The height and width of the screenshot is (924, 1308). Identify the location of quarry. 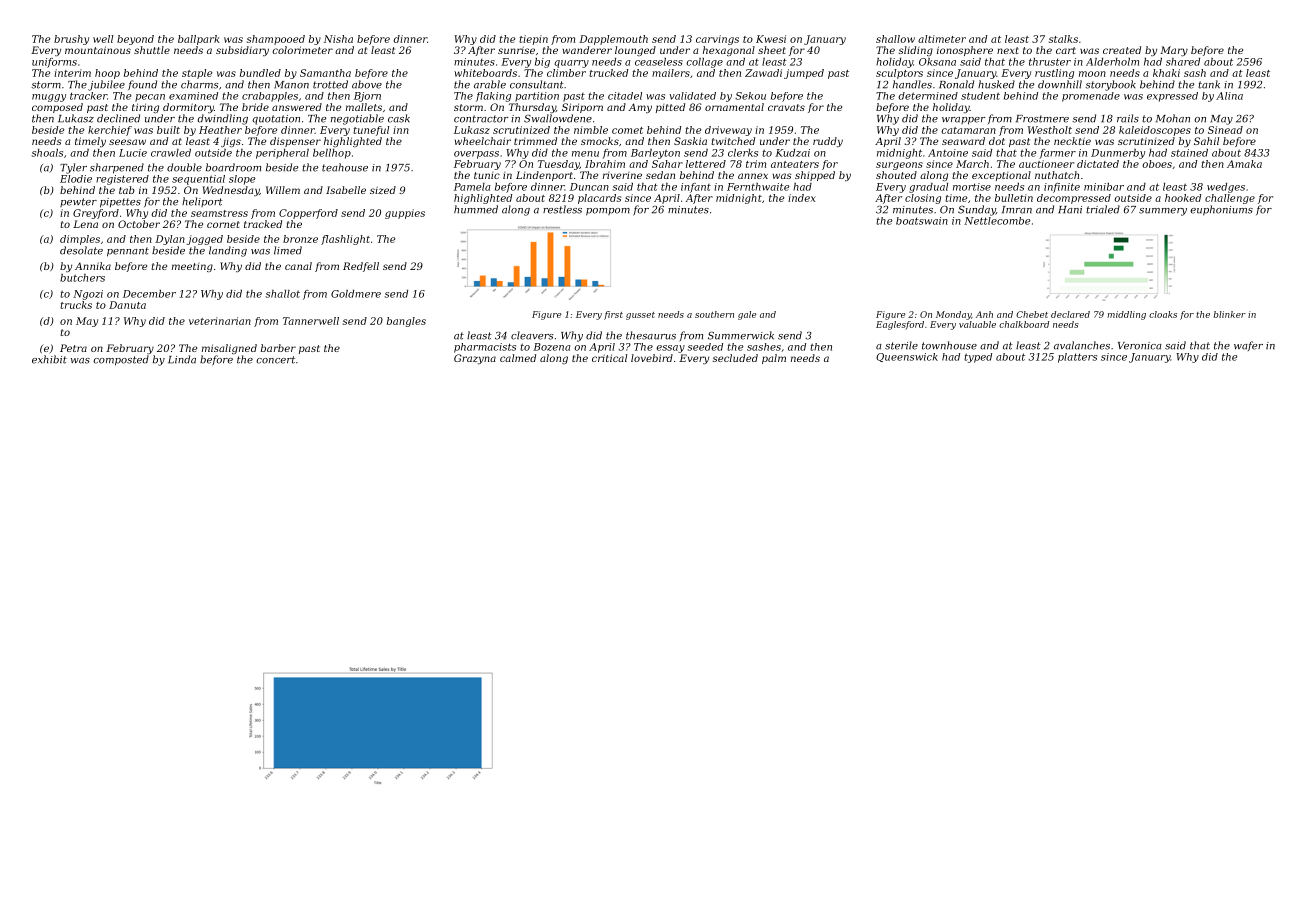
(572, 64).
